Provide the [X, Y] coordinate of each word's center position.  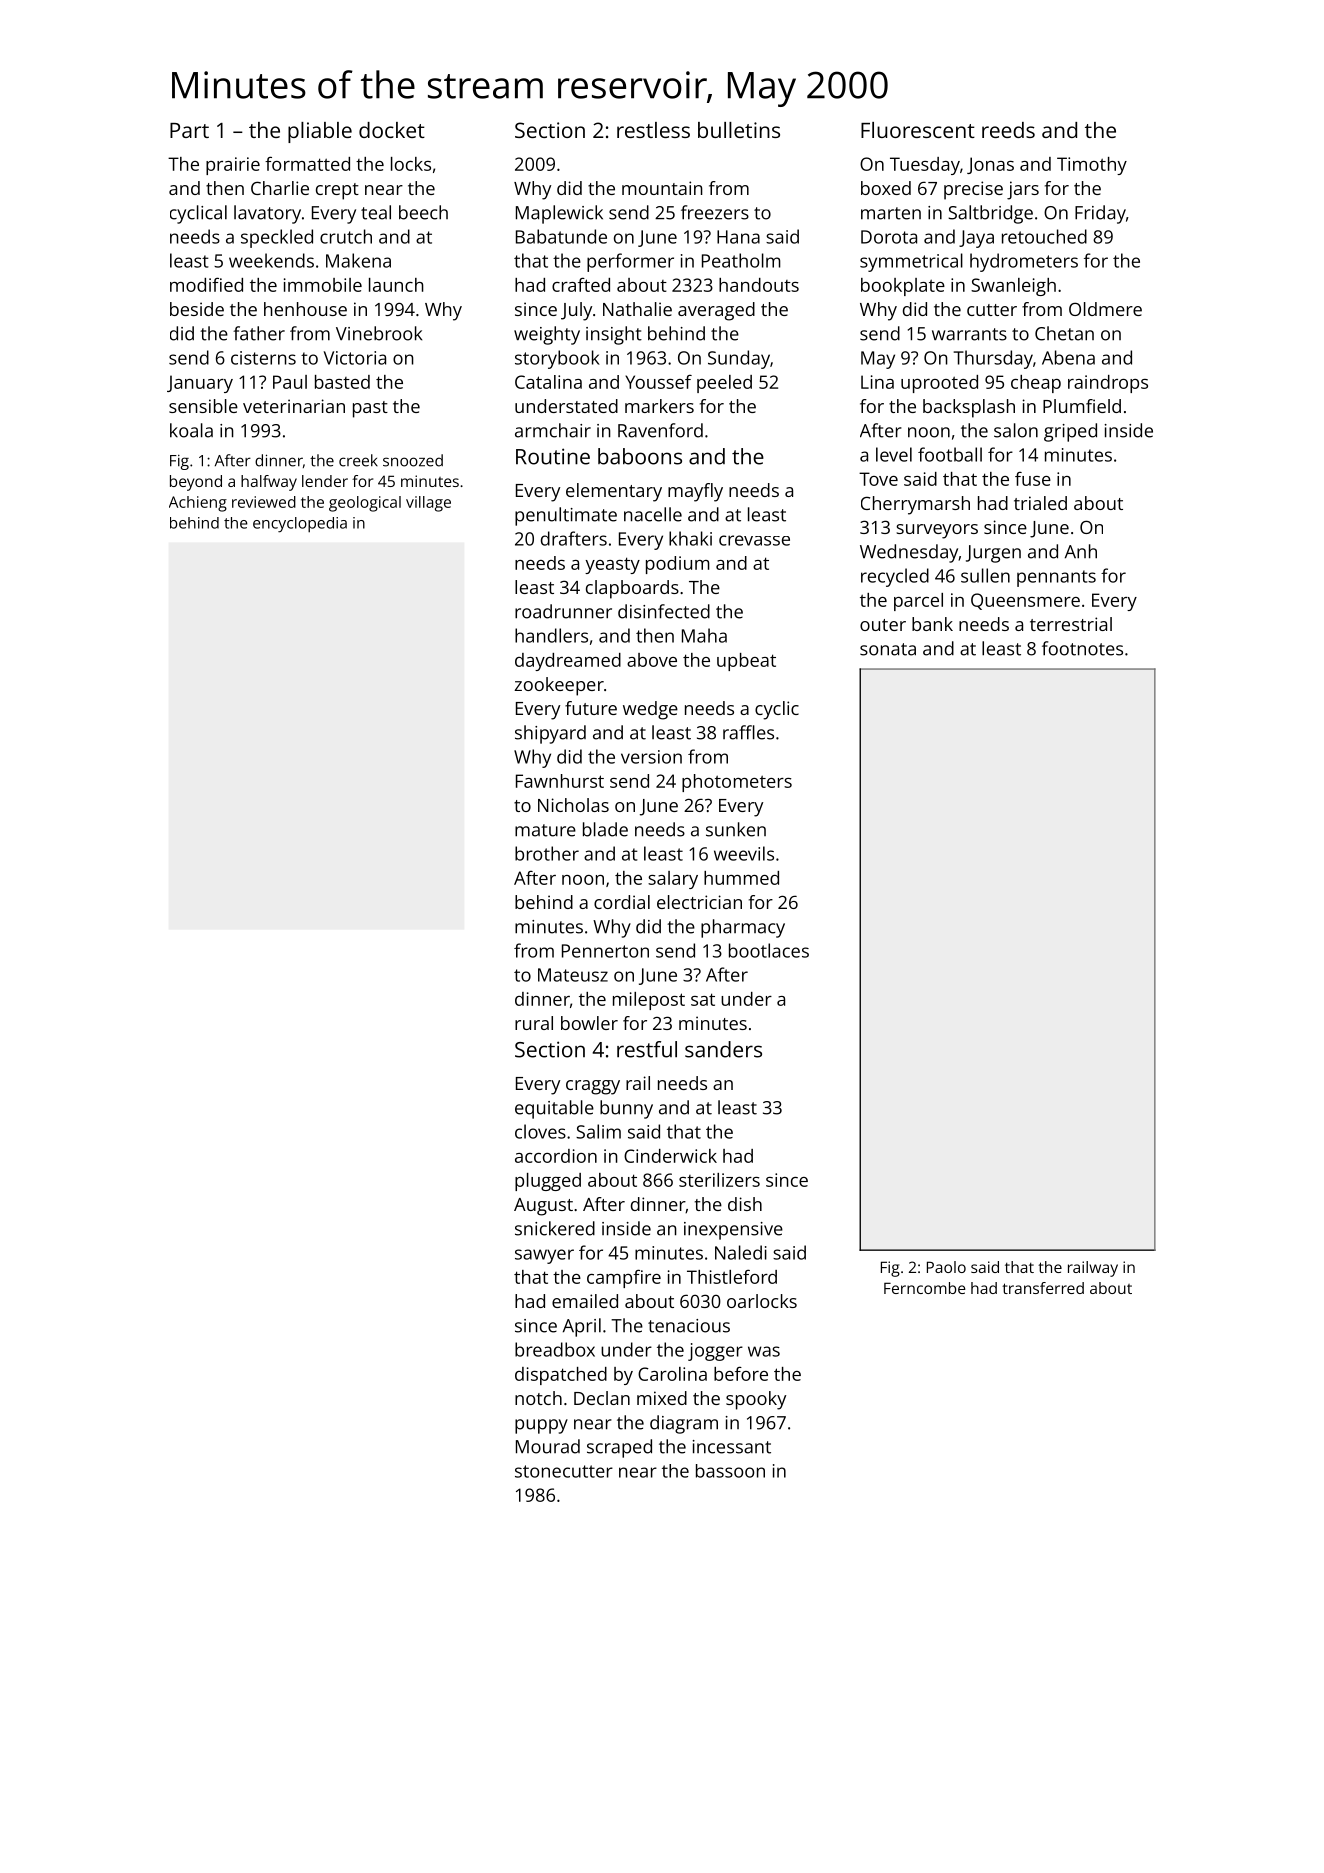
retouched [1044, 236]
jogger [715, 1352]
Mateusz [573, 975]
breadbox [555, 1349]
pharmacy [743, 928]
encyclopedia [300, 525]
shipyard [550, 734]
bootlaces [769, 950]
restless [653, 130]
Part [189, 130]
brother [547, 853]
